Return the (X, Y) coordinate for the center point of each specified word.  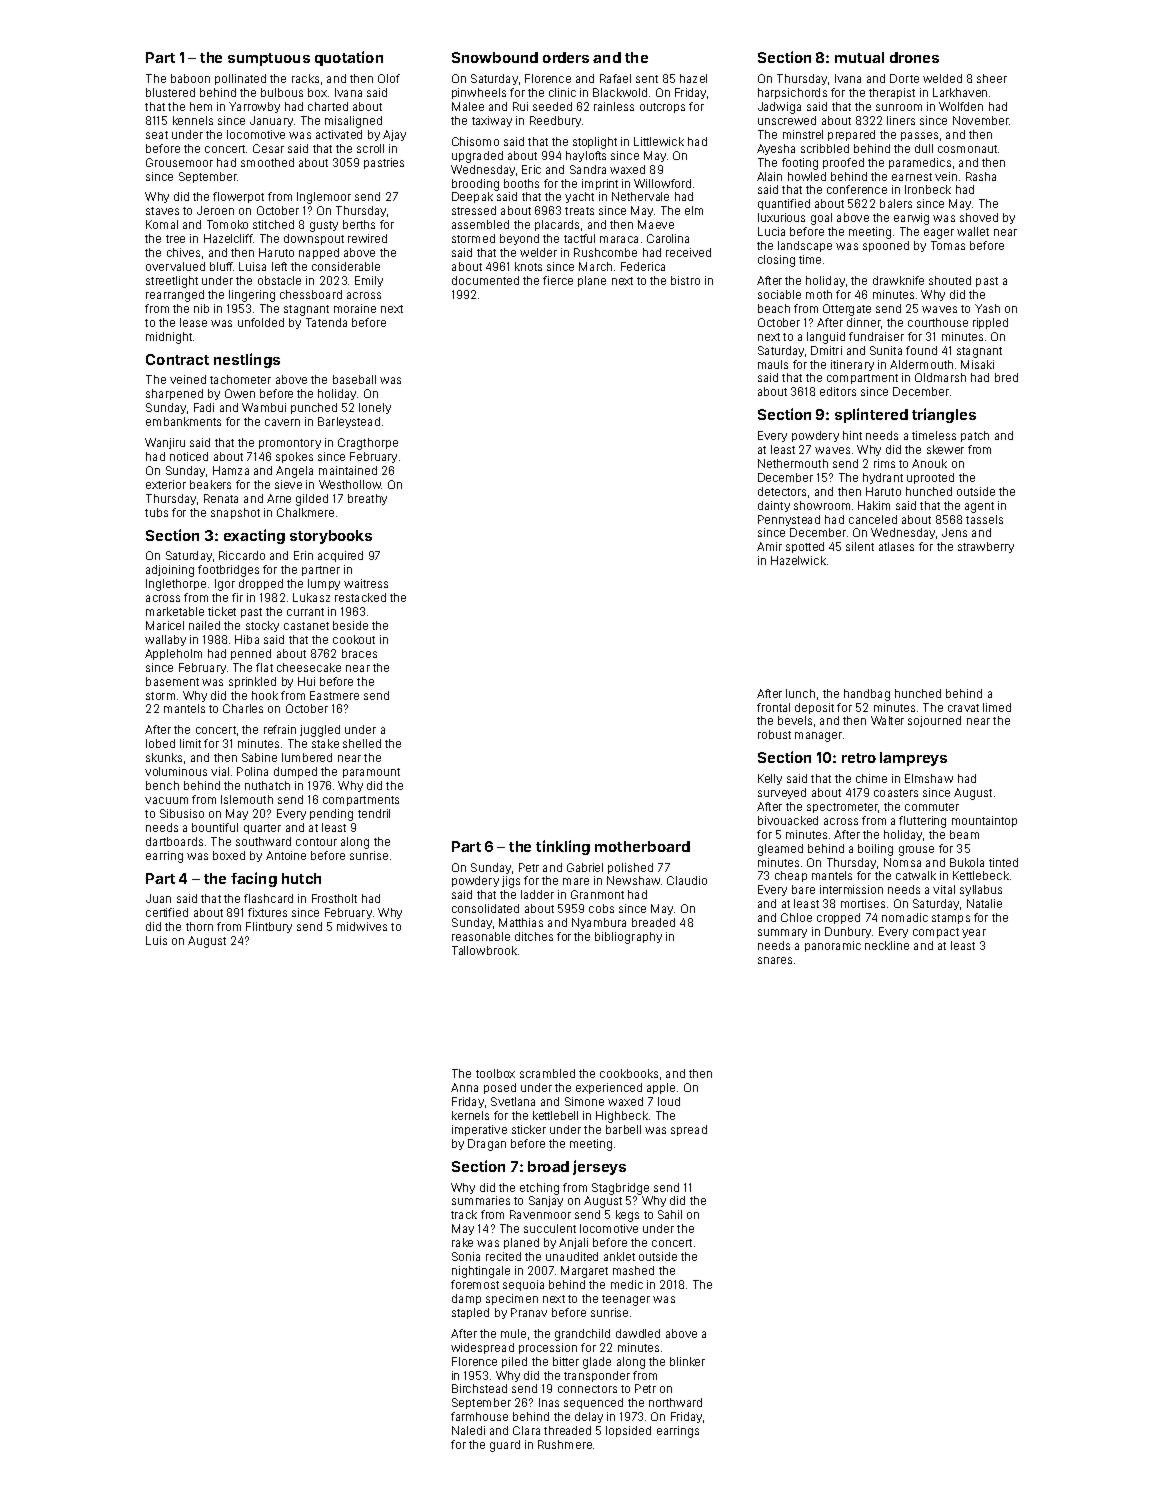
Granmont (597, 894)
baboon (190, 78)
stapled (470, 1313)
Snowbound (495, 57)
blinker (687, 1361)
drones (914, 57)
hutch (301, 878)
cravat (963, 708)
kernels (470, 1115)
